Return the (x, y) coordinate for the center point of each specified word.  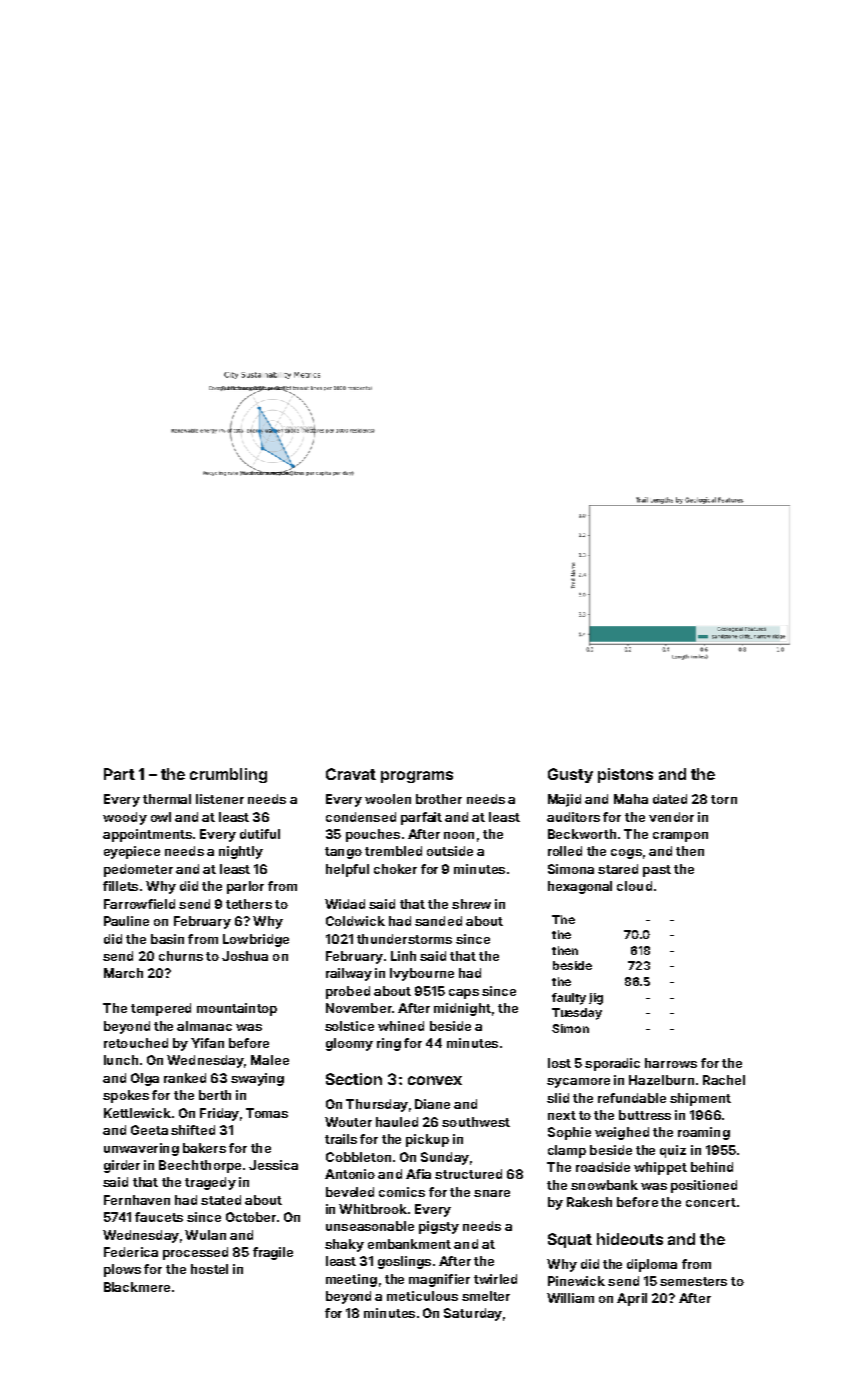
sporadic (612, 1064)
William (570, 1298)
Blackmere (137, 1287)
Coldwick (355, 921)
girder (122, 1166)
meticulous (422, 1296)
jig (596, 999)
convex (435, 1080)
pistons (625, 775)
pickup (427, 1140)
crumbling (228, 775)
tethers (249, 904)
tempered (161, 1009)
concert (711, 1202)
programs (417, 777)
